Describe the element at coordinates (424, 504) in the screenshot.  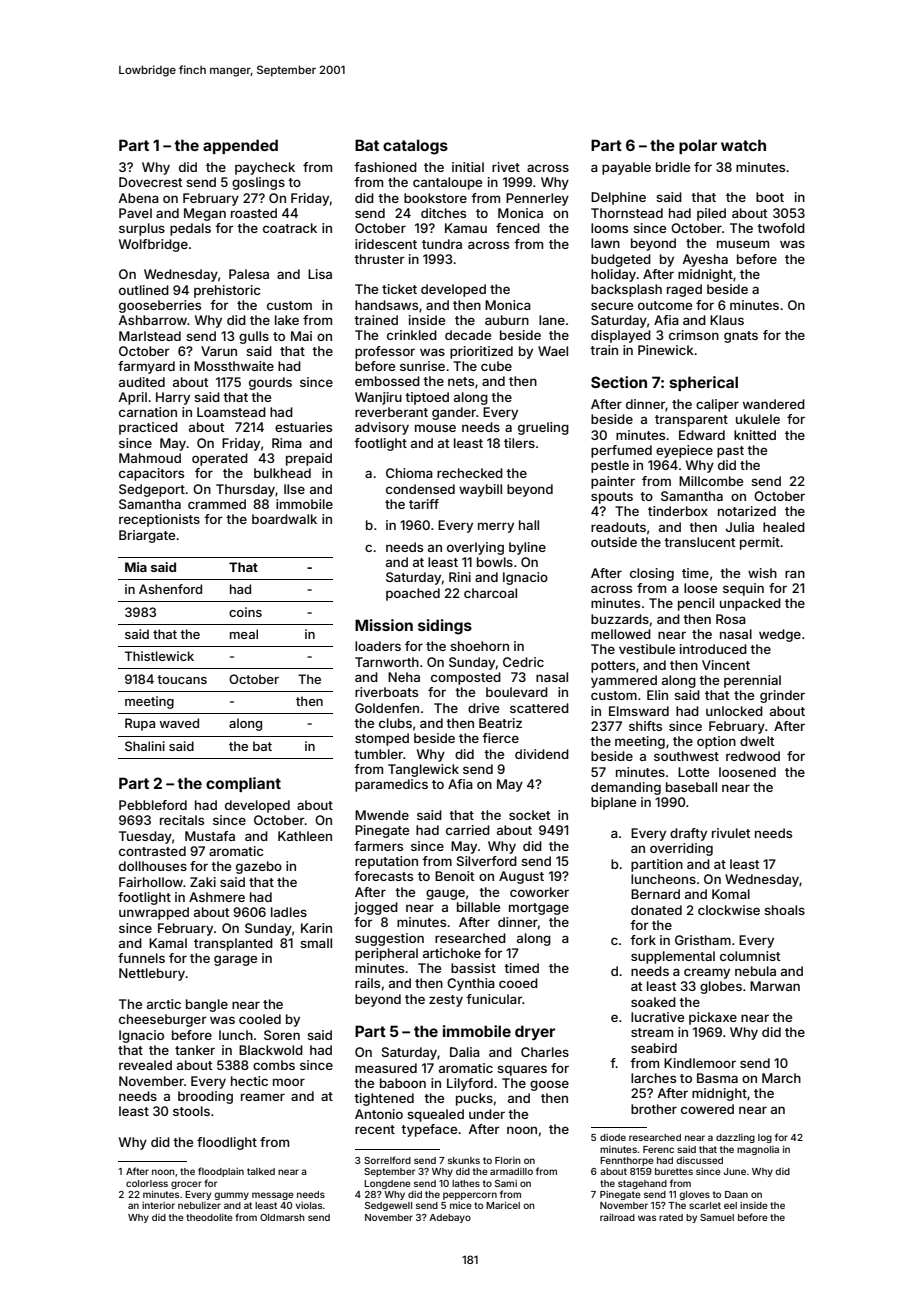
I see `tariff` at that location.
